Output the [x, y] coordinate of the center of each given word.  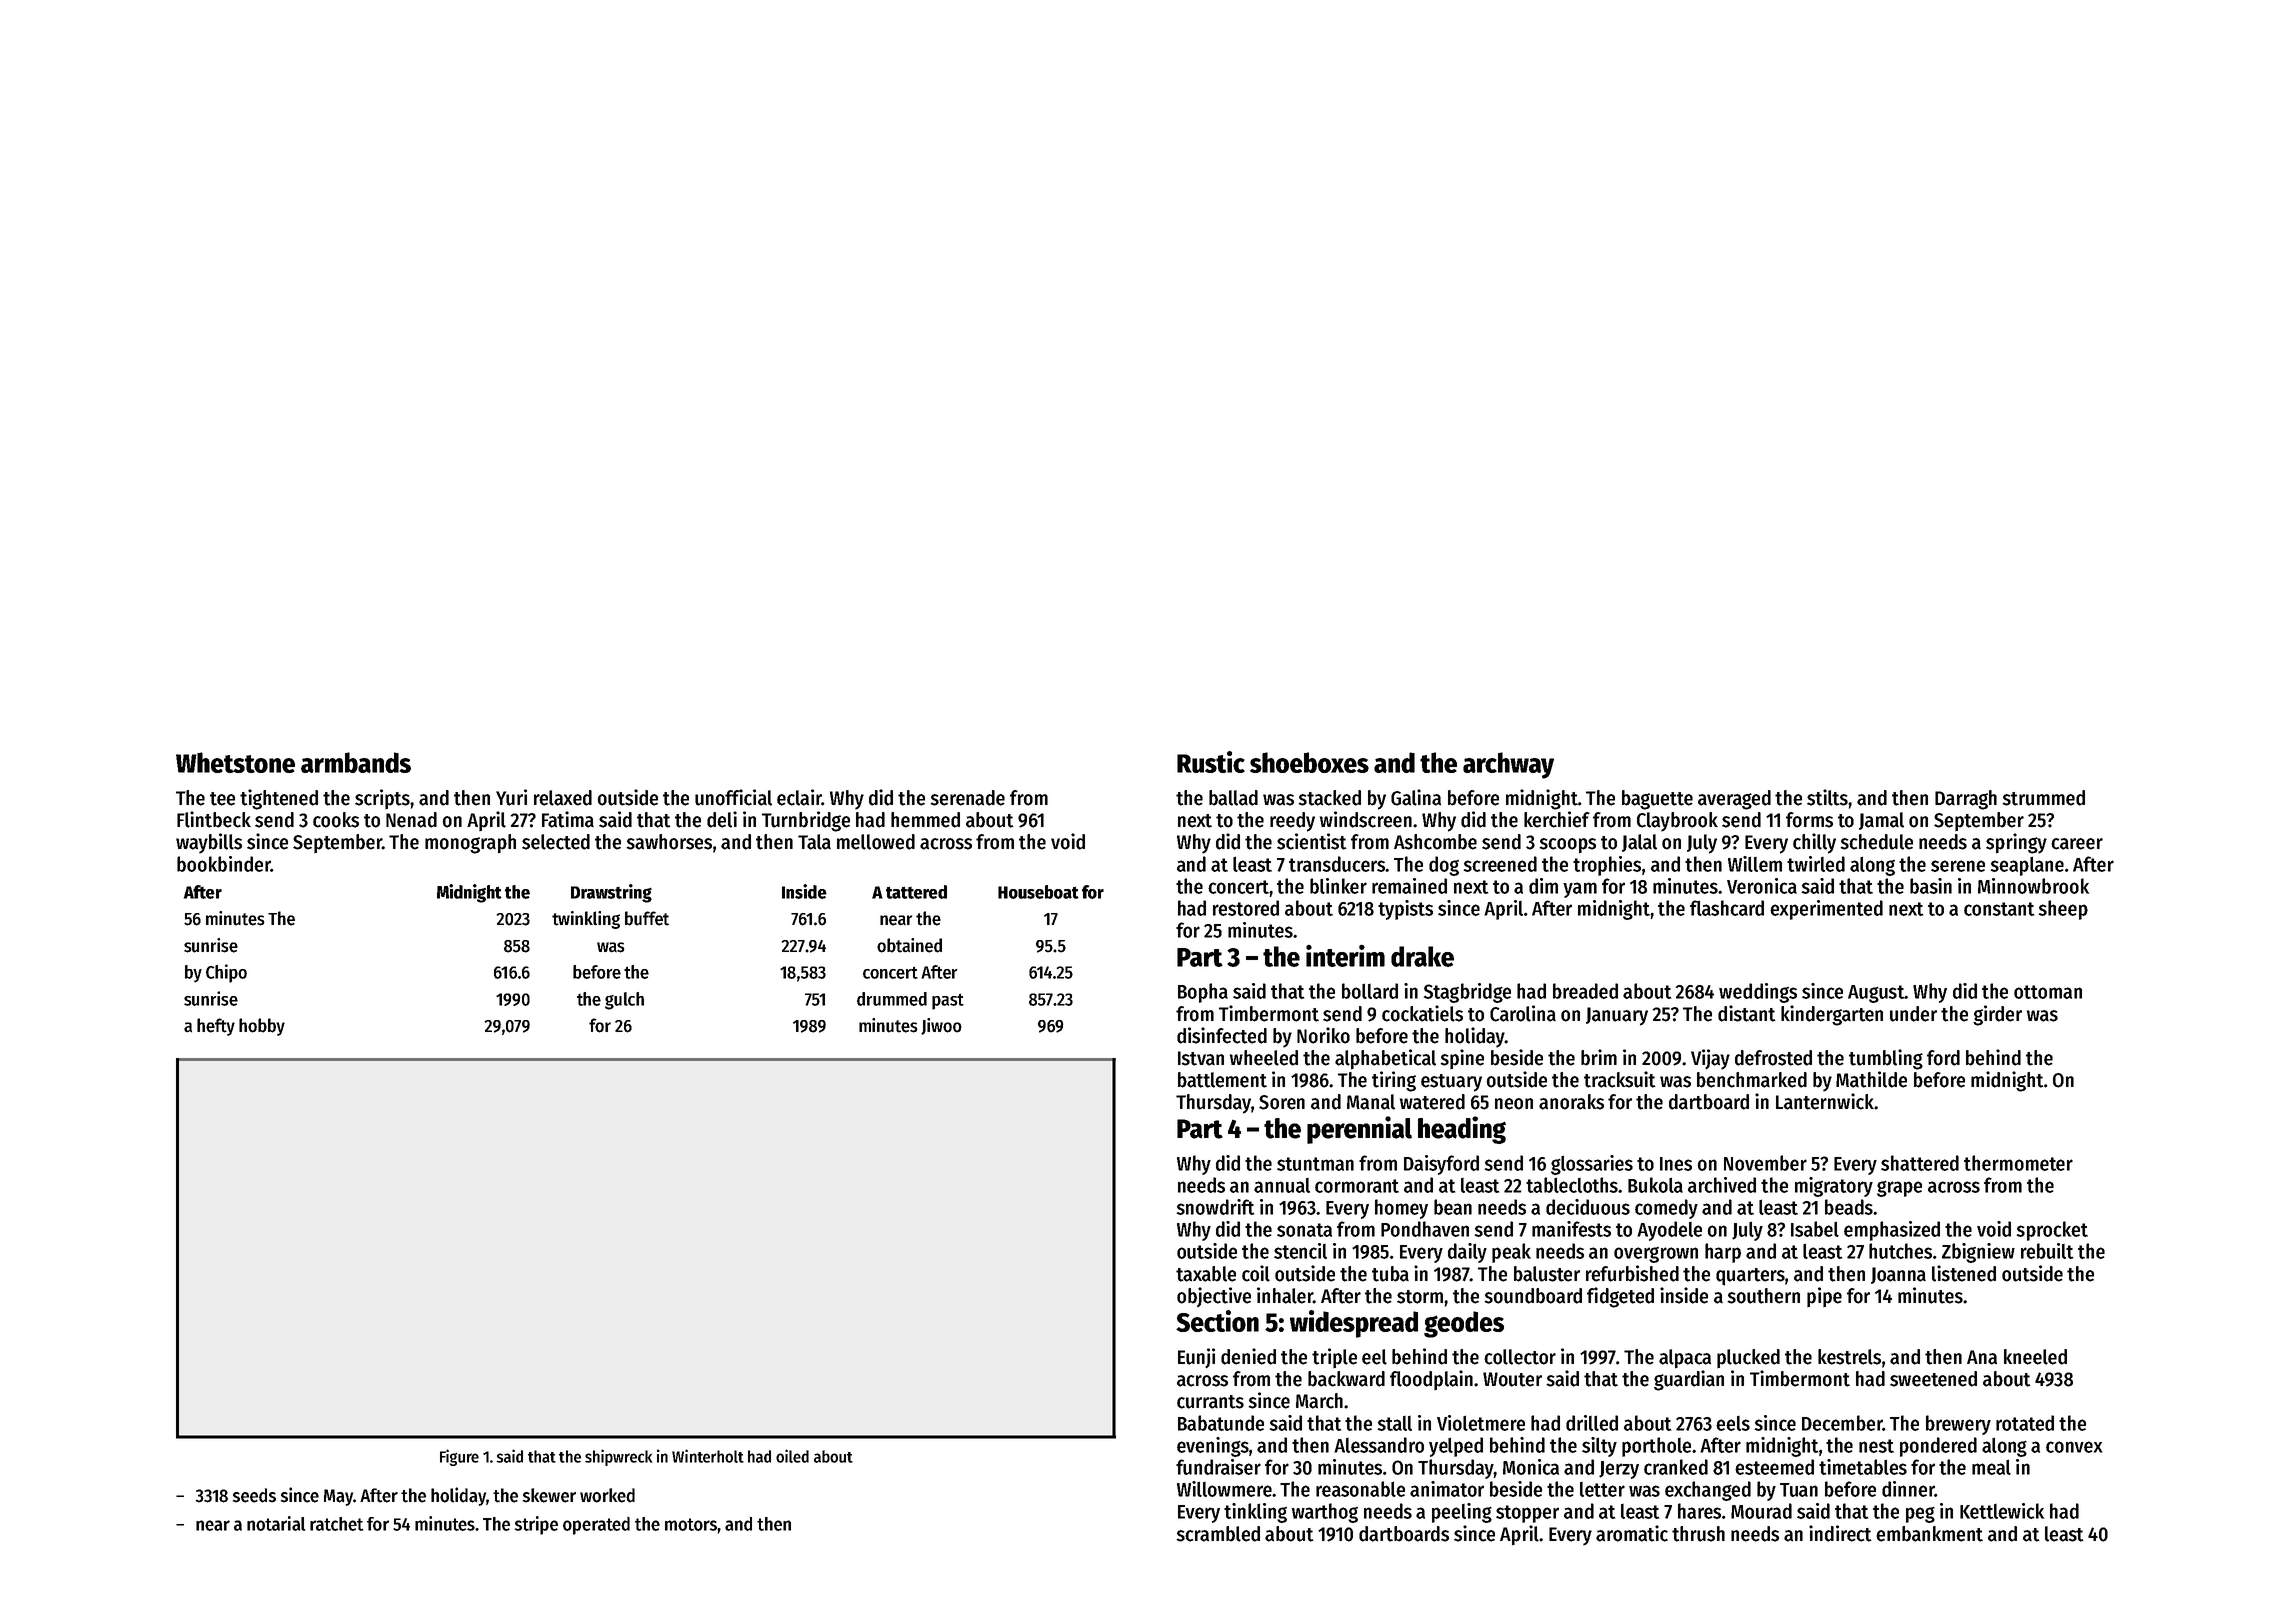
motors [691, 1524]
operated [596, 1526]
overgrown [1656, 1255]
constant [1999, 909]
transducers [1337, 864]
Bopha [1203, 993]
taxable [1206, 1274]
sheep [2063, 910]
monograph [470, 844]
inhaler [1285, 1295]
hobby [262, 1027]
